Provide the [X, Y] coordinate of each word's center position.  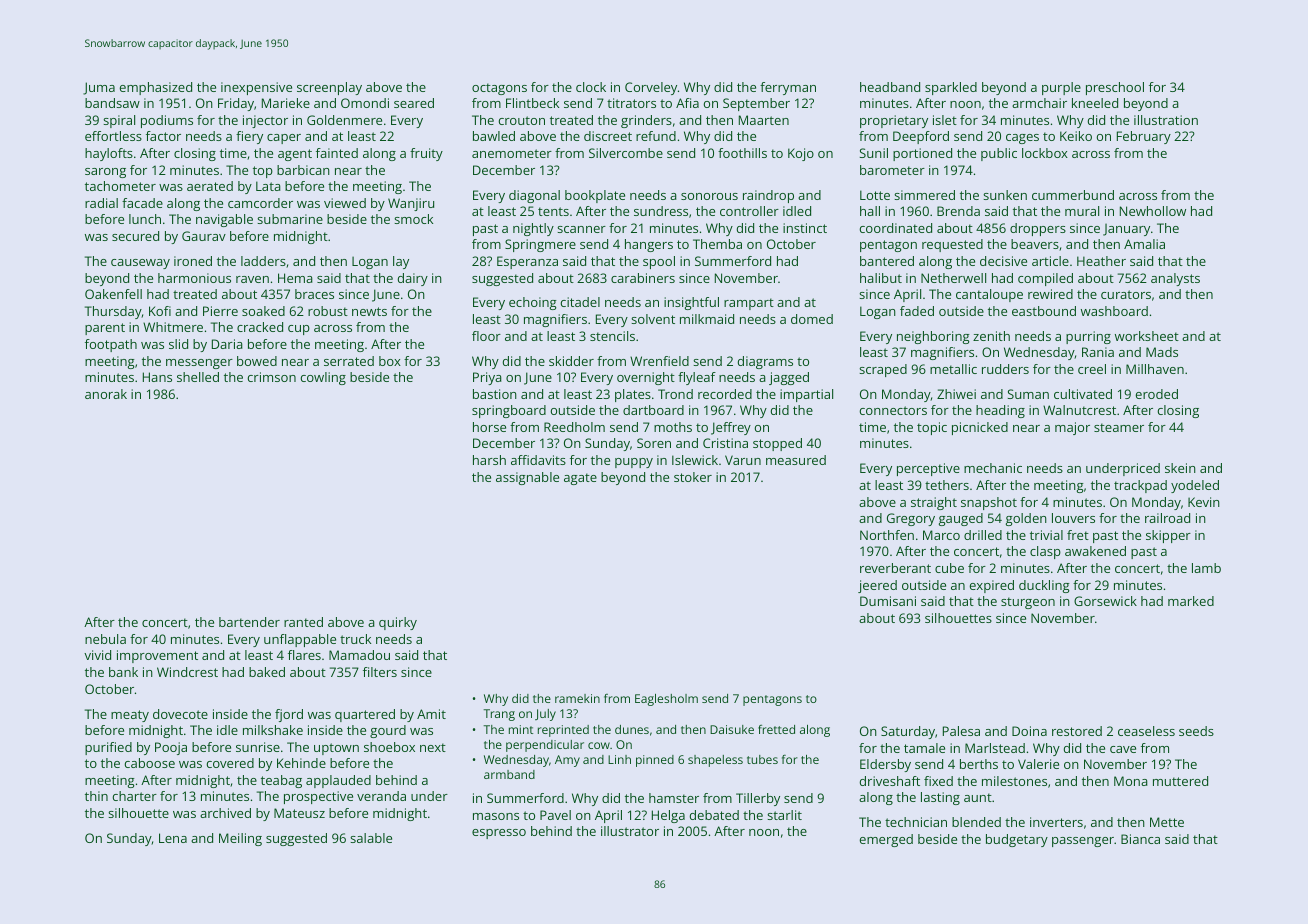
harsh [489, 460]
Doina [1029, 731]
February [1144, 137]
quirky [398, 623]
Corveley [651, 88]
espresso [499, 834]
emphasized [156, 88]
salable [371, 838]
